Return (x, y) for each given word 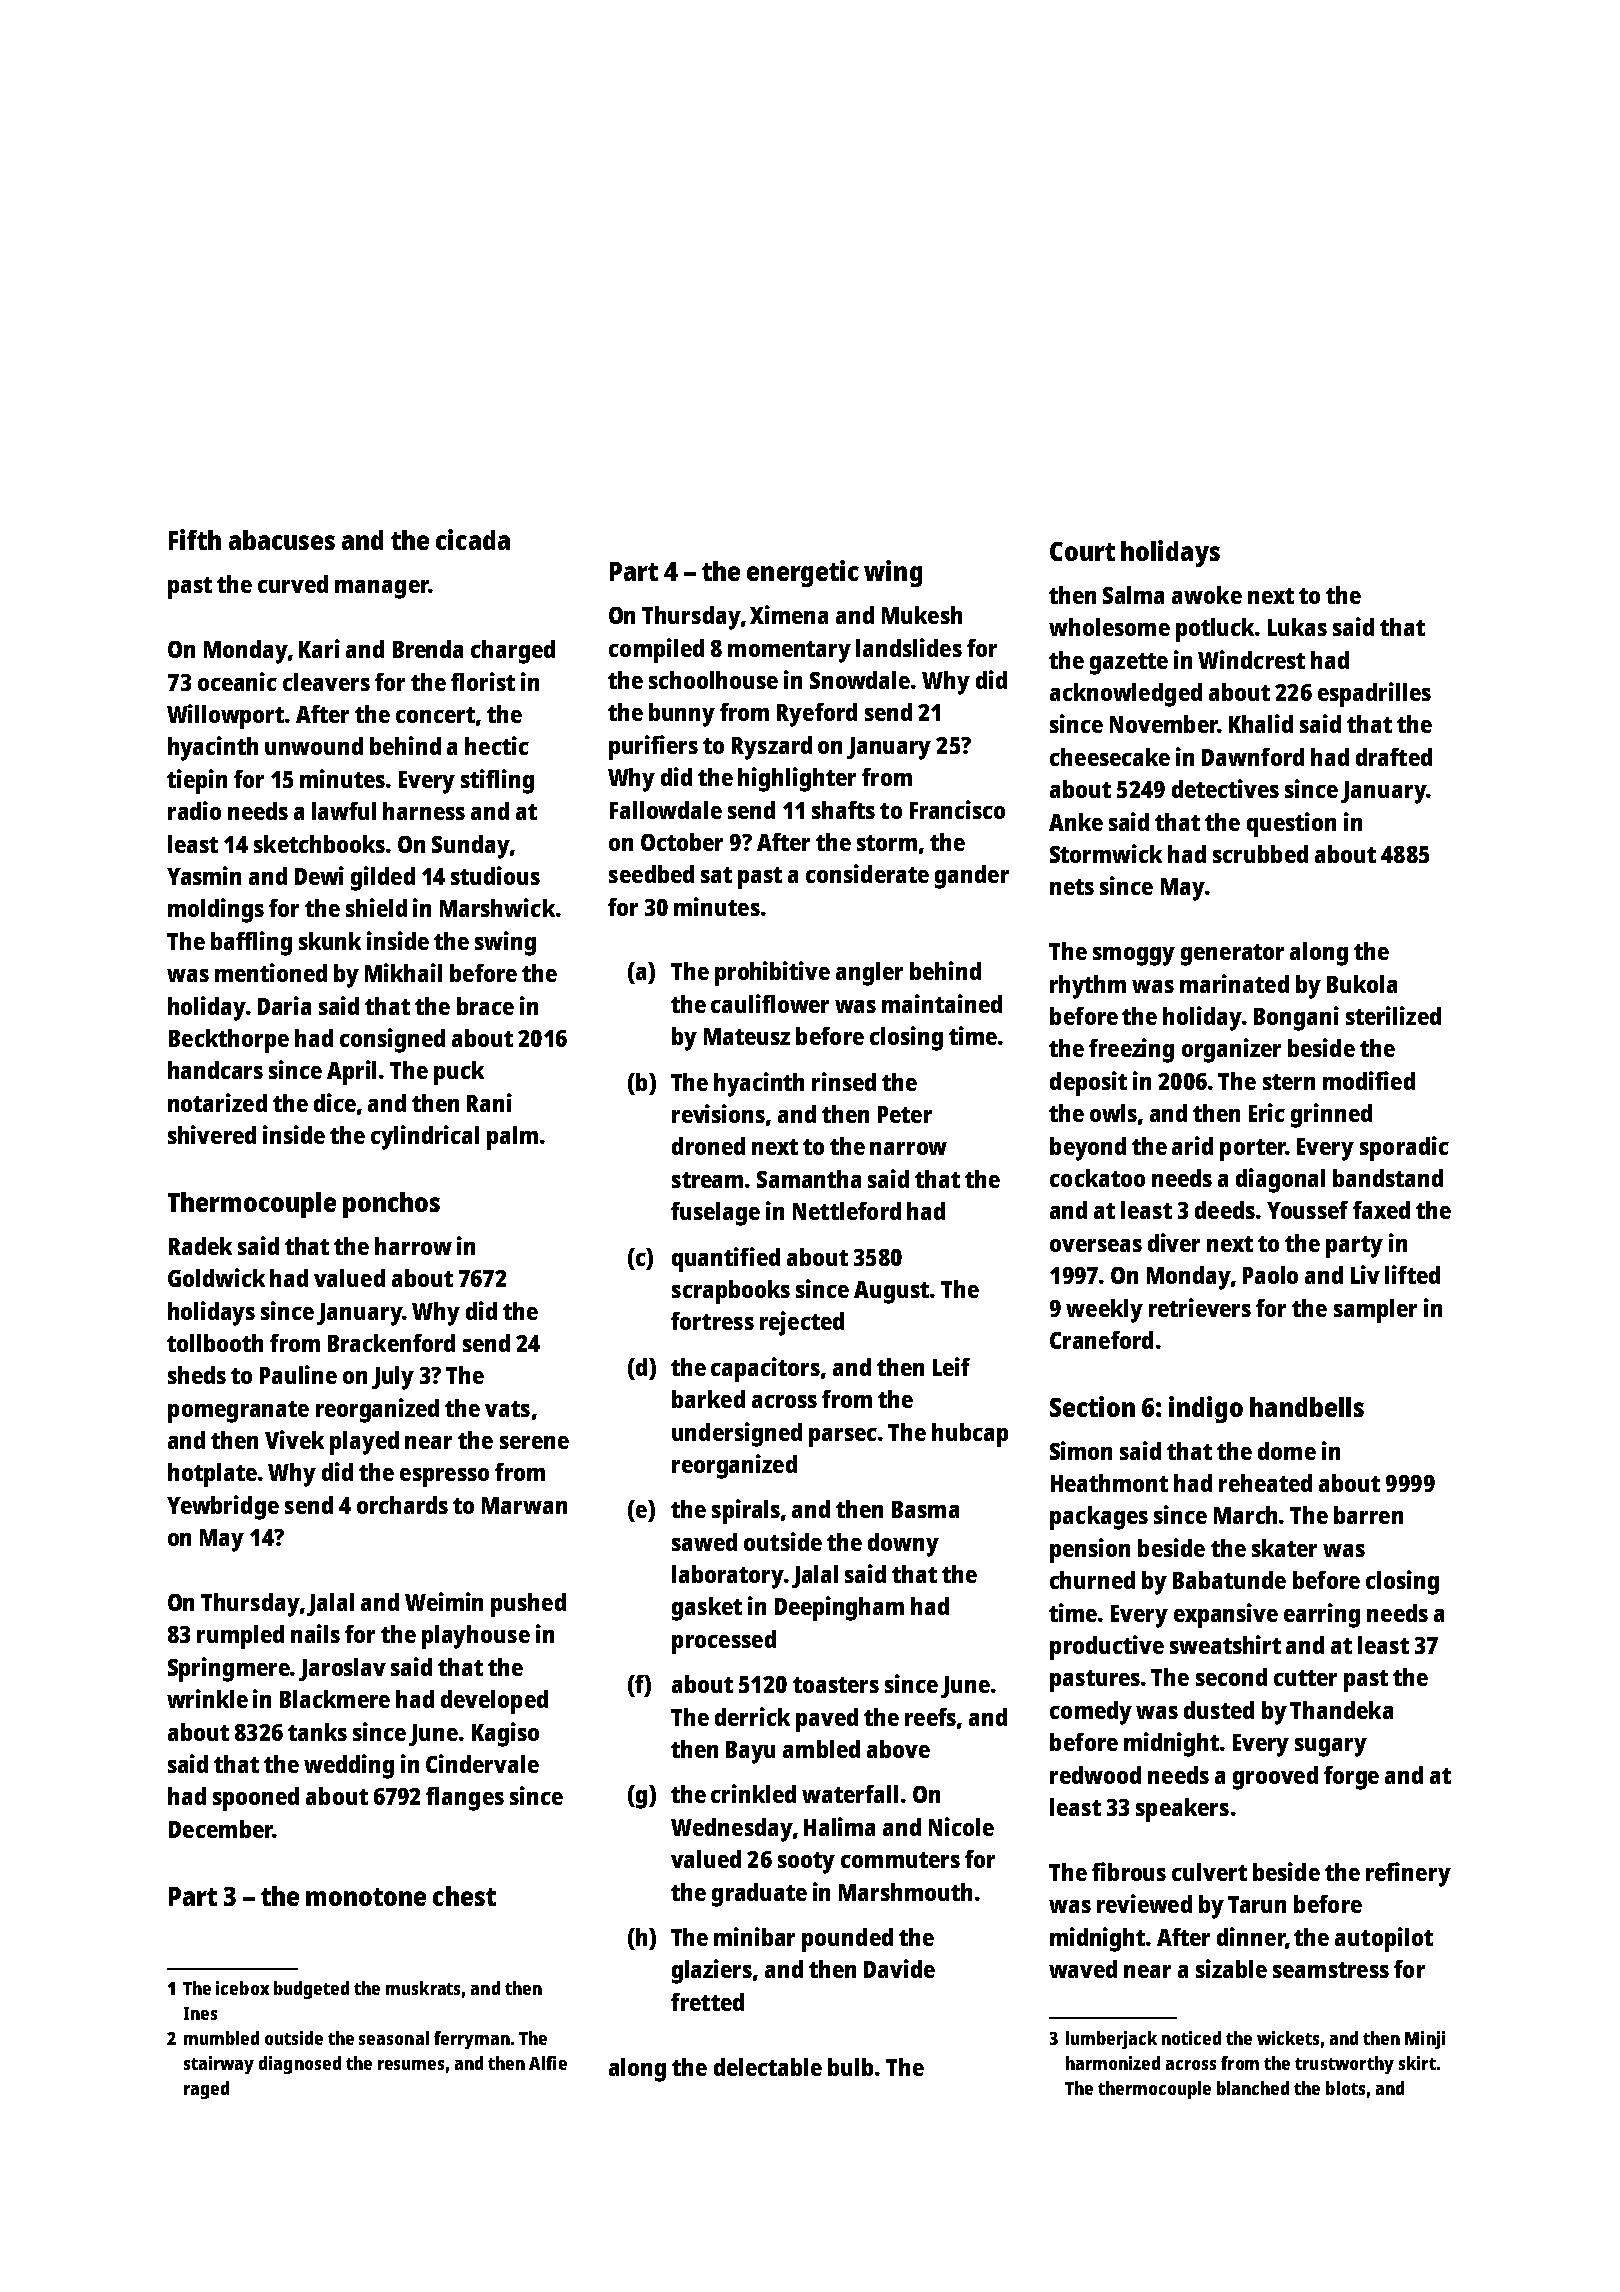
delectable (768, 2067)
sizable (1231, 1968)
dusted (1219, 1710)
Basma (925, 1509)
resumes (411, 2065)
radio (194, 810)
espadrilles (1374, 694)
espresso (444, 1477)
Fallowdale (666, 810)
